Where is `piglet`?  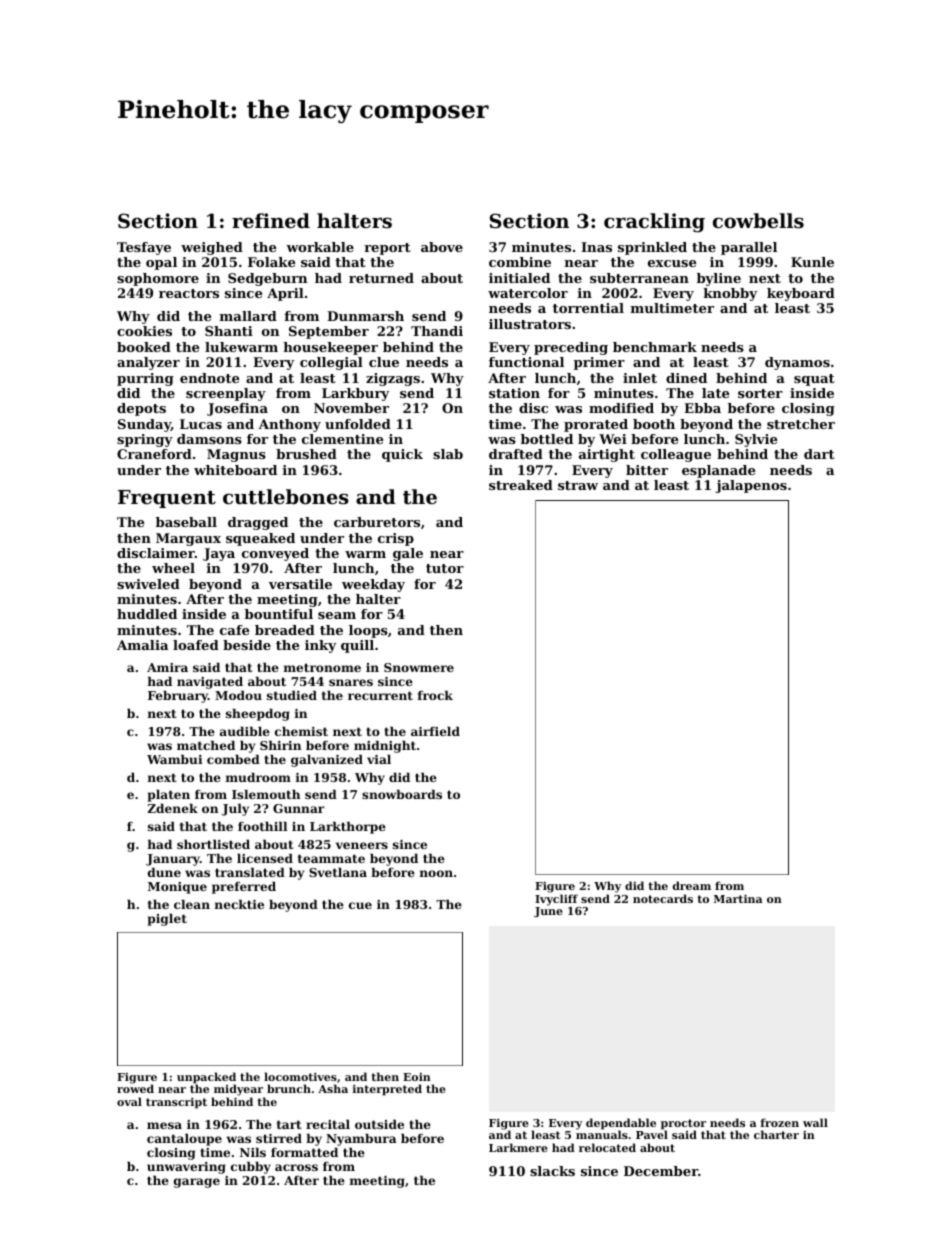
piglet is located at coordinates (167, 919).
